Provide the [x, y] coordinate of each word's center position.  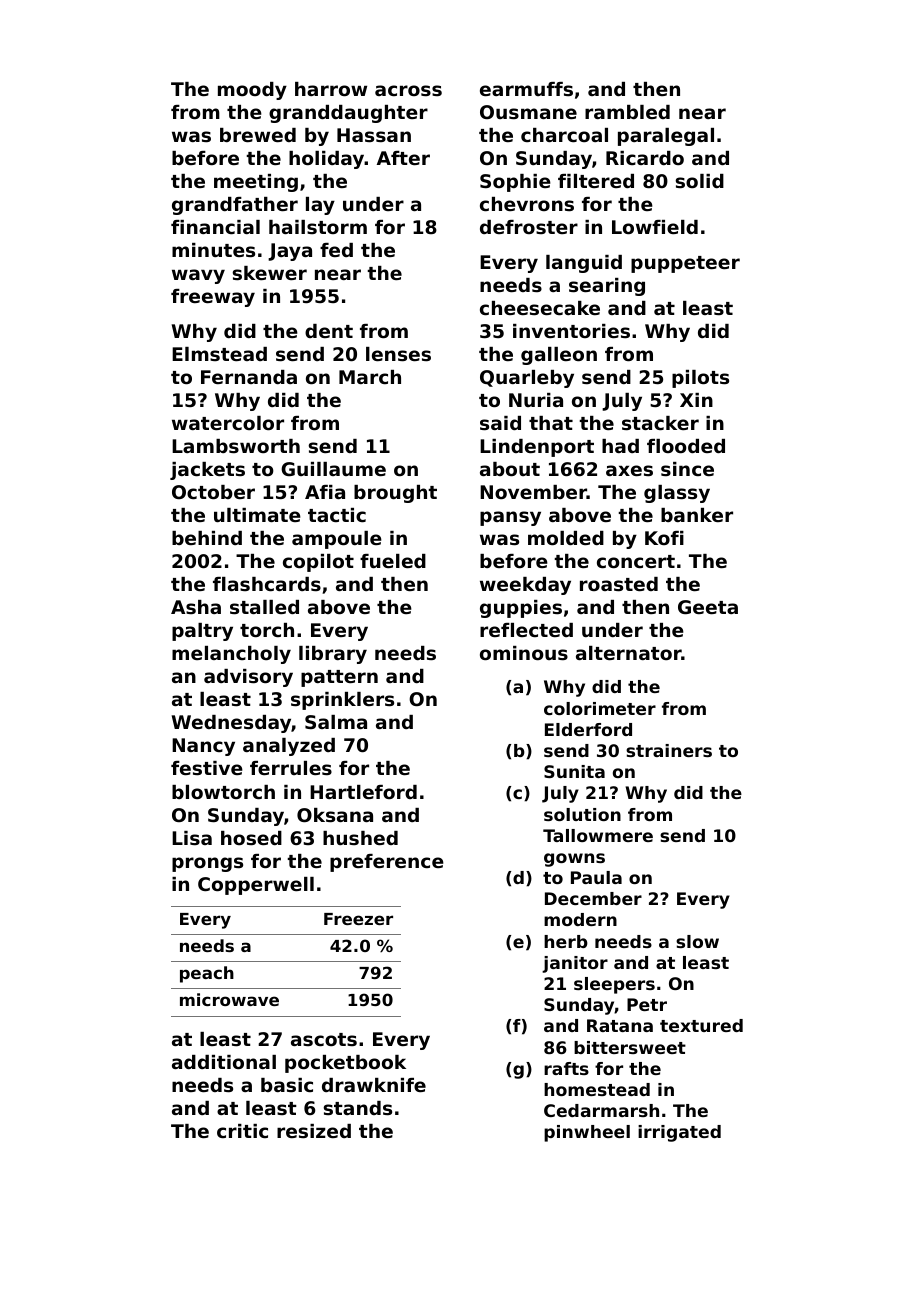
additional [224, 1062]
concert [636, 561]
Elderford [588, 729]
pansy [510, 518]
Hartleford [363, 792]
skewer [269, 273]
